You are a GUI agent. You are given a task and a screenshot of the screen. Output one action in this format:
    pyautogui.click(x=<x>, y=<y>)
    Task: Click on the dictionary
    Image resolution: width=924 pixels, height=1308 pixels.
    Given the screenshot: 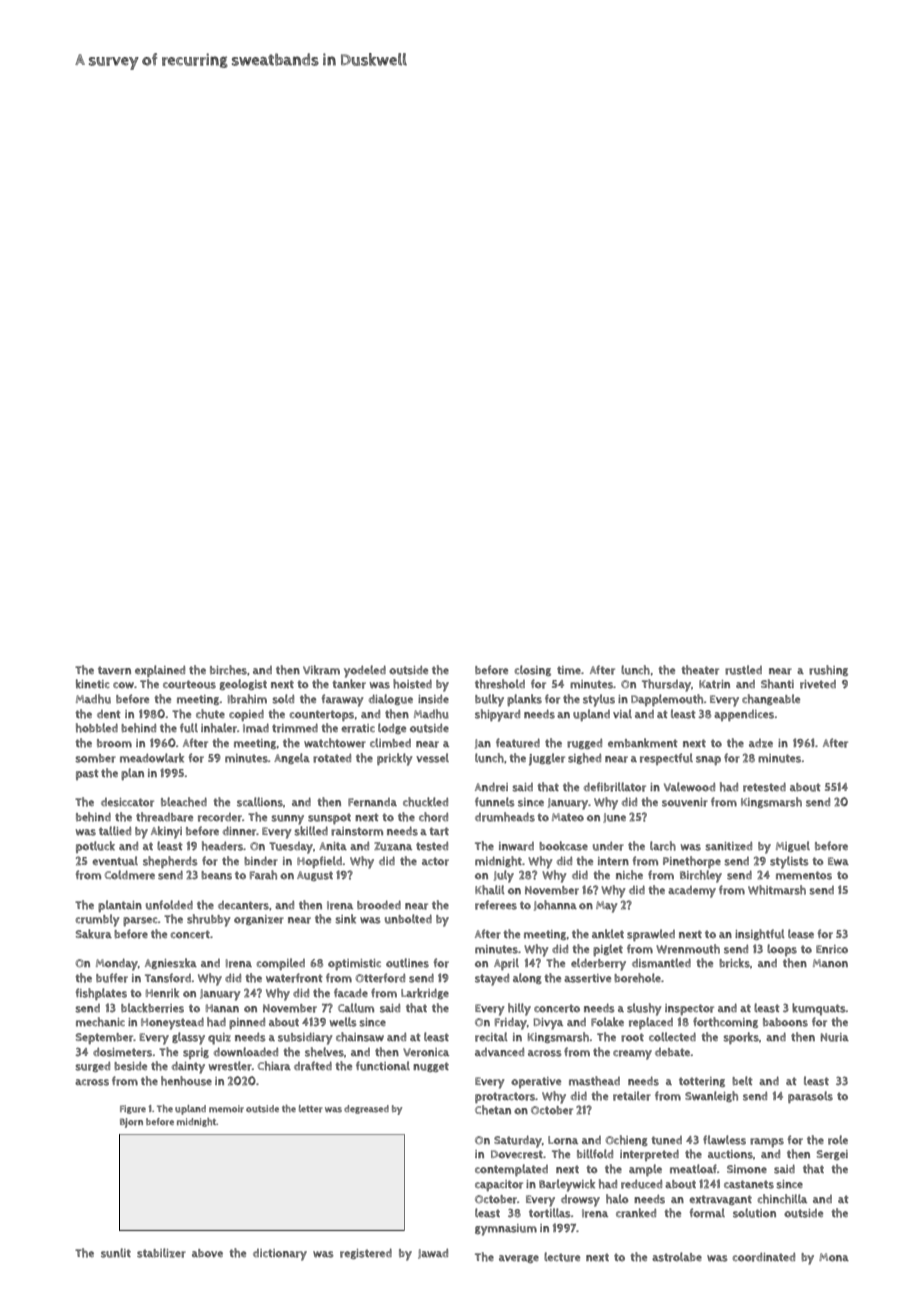 What is the action you would take?
    pyautogui.click(x=280, y=1255)
